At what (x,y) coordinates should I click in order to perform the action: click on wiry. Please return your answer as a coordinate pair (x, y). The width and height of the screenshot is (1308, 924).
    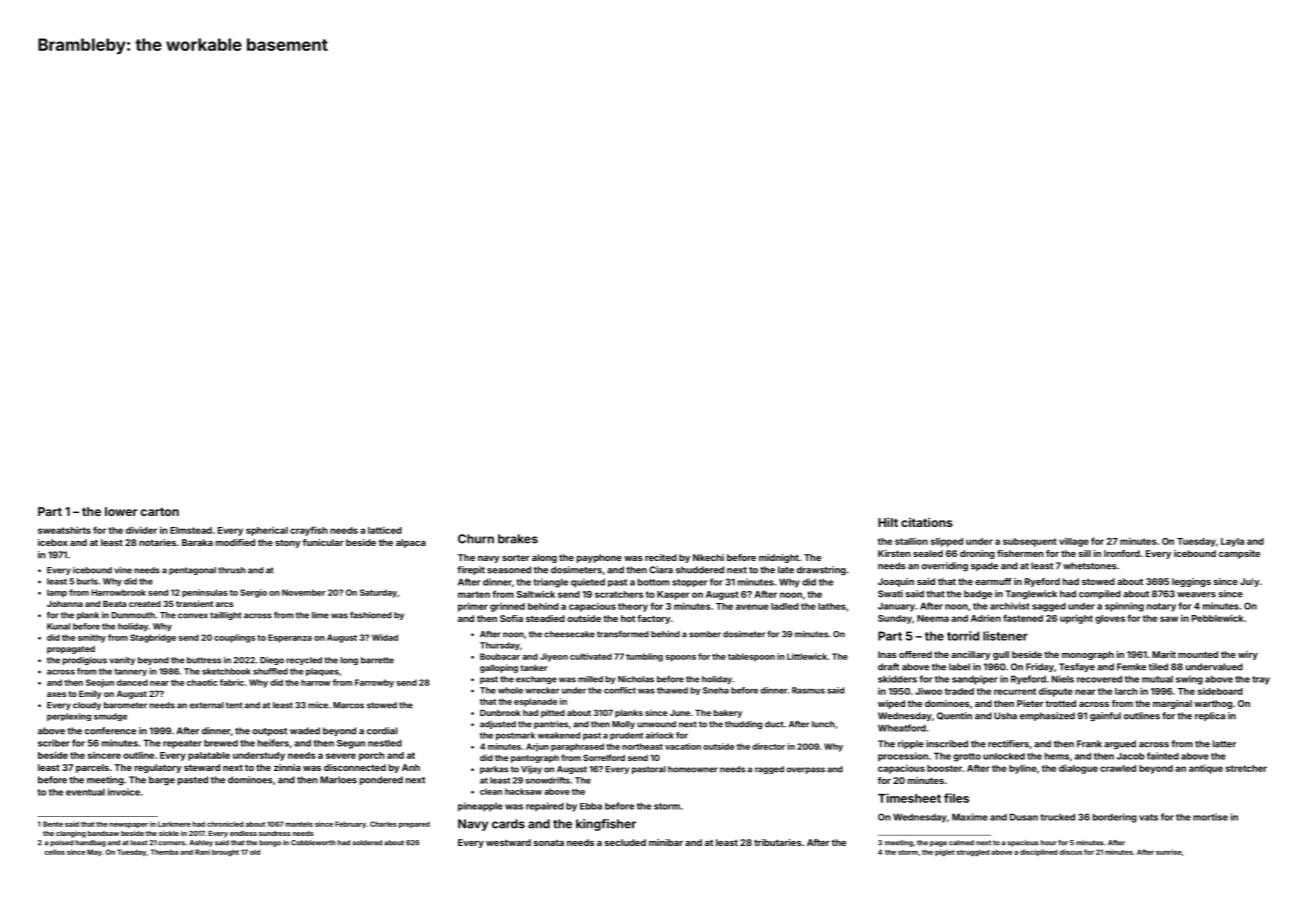
    Looking at the image, I should click on (1248, 655).
